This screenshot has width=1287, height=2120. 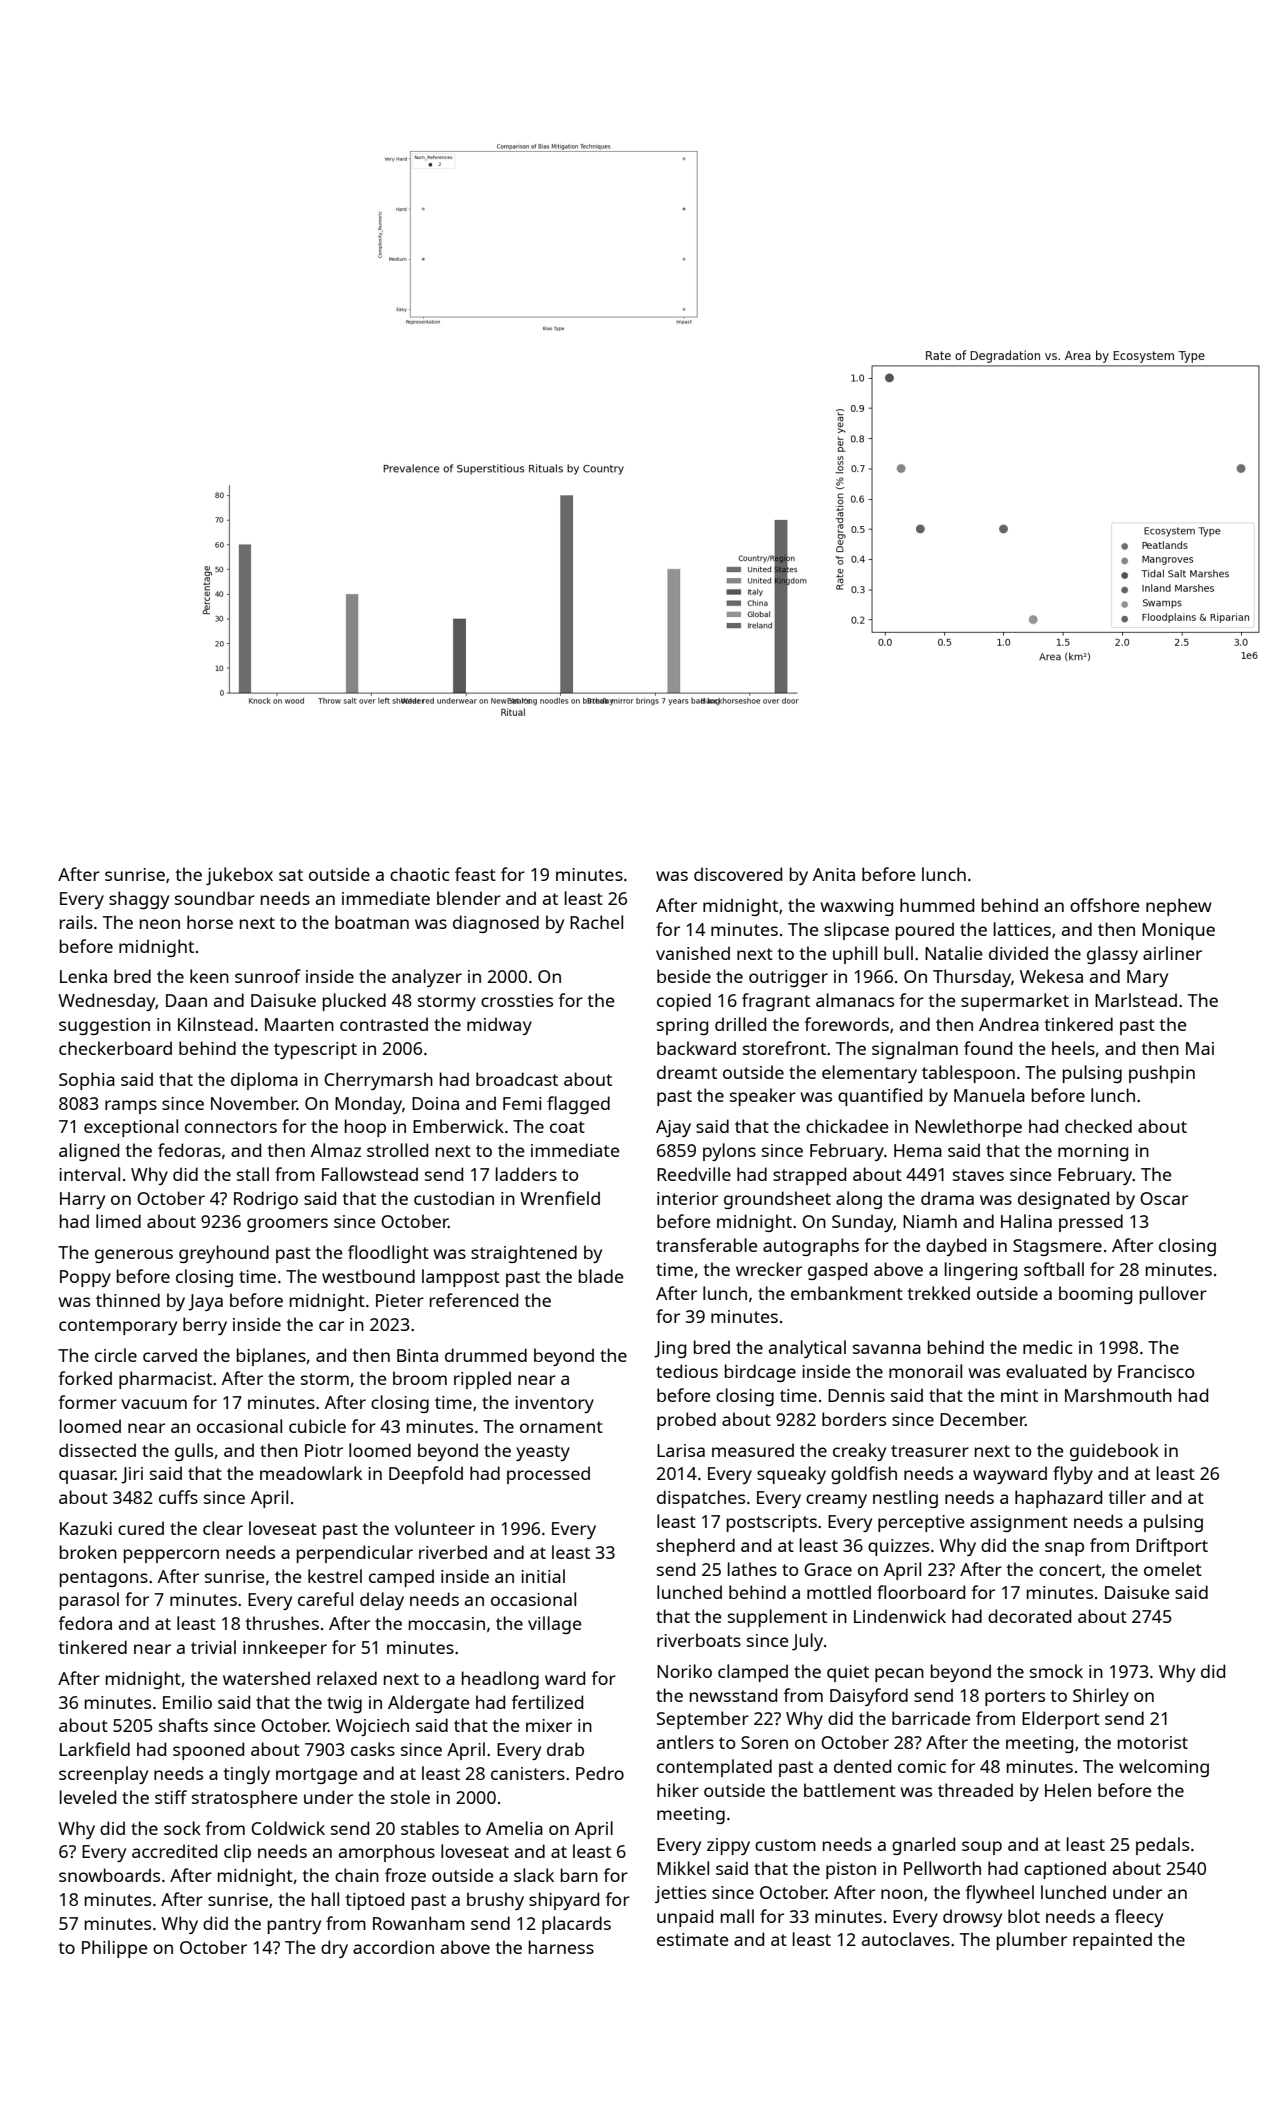 What do you see at coordinates (579, 1875) in the screenshot?
I see `barn` at bounding box center [579, 1875].
